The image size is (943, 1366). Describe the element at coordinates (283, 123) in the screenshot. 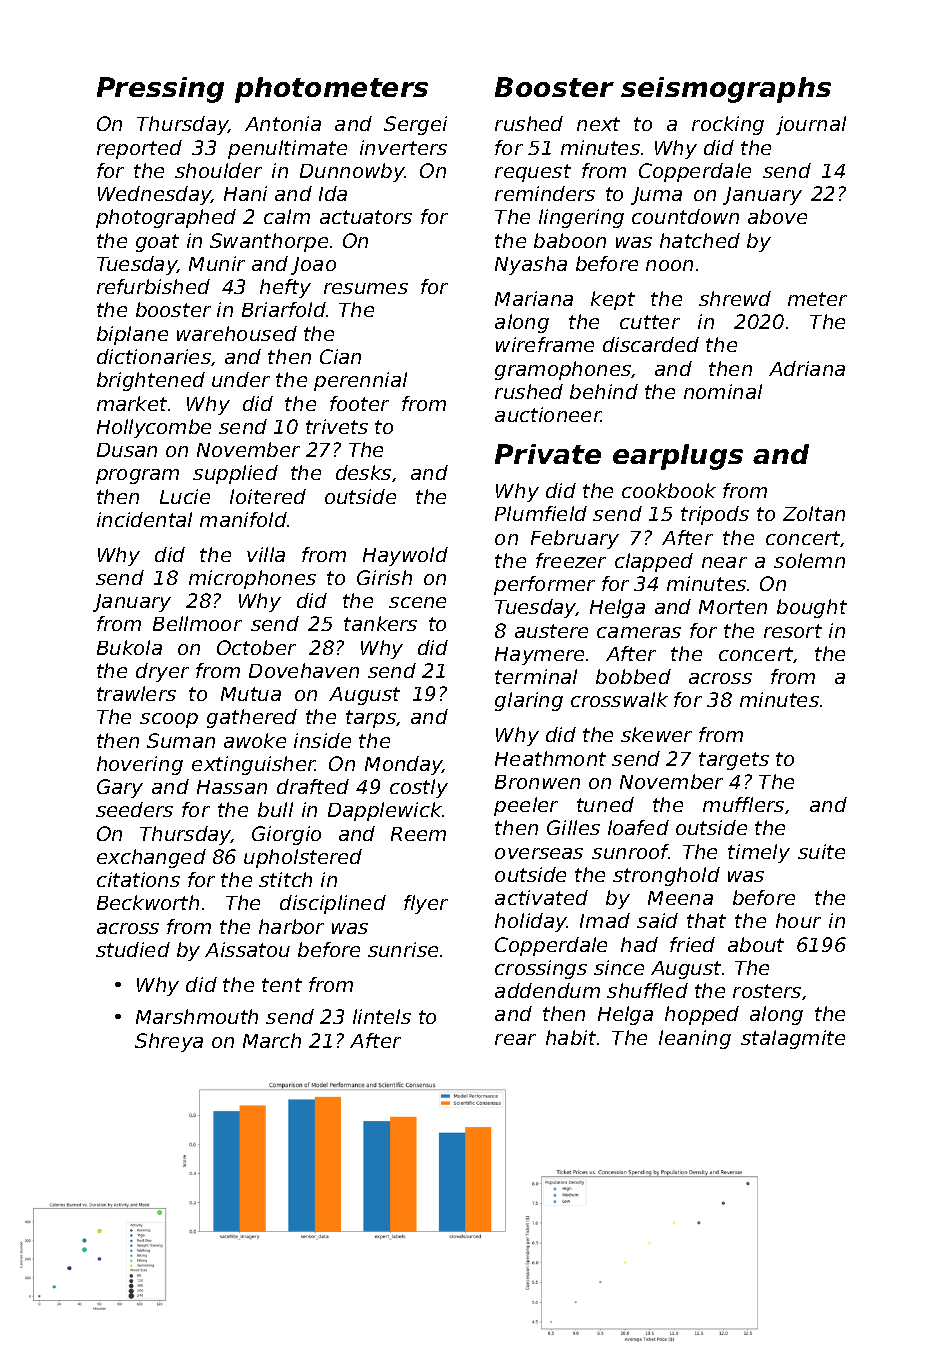

I see `Antonia` at that location.
